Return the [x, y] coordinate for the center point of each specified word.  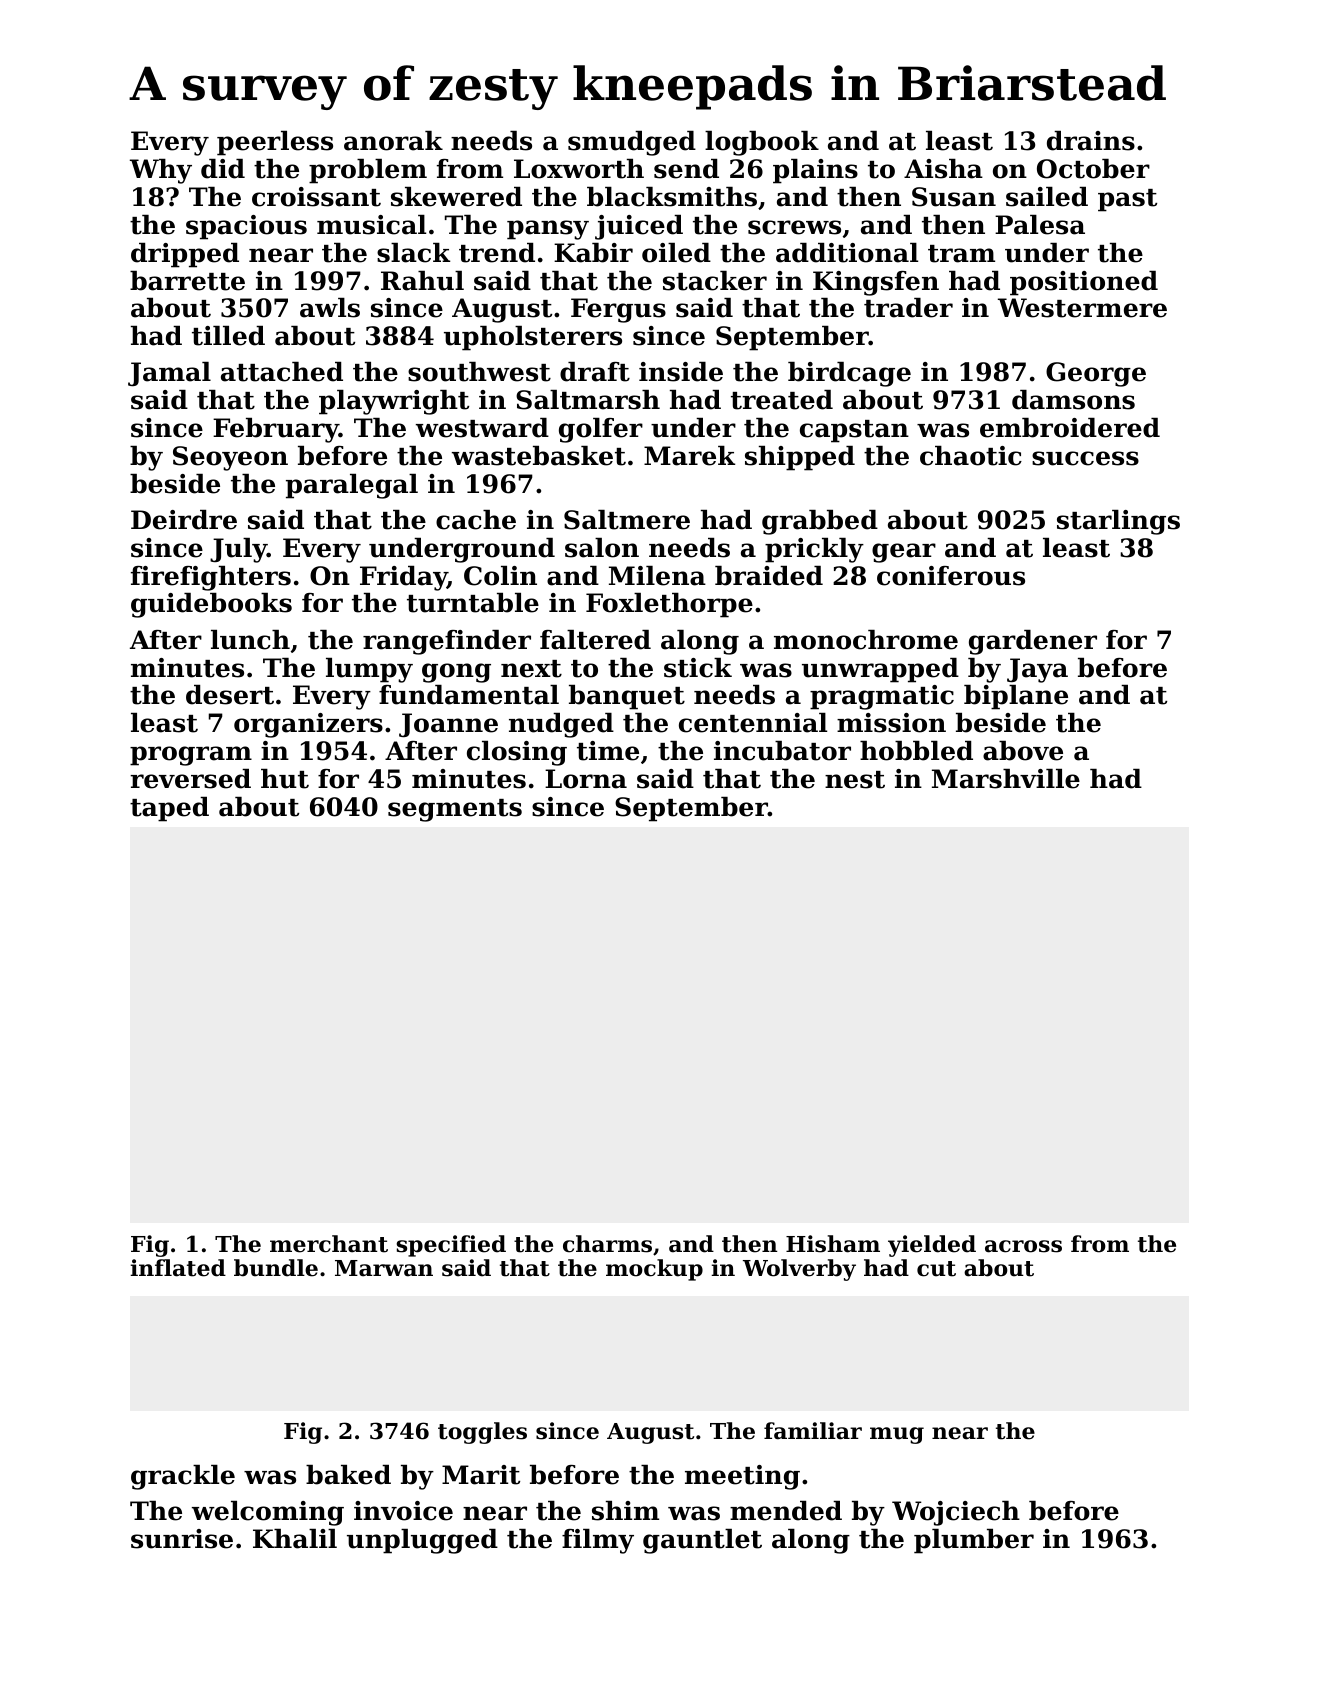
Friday [403, 578]
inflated [178, 1268]
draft [595, 372]
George [1096, 374]
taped [169, 809]
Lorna [586, 779]
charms [607, 1244]
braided [769, 576]
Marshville [1006, 779]
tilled [228, 336]
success [1085, 458]
